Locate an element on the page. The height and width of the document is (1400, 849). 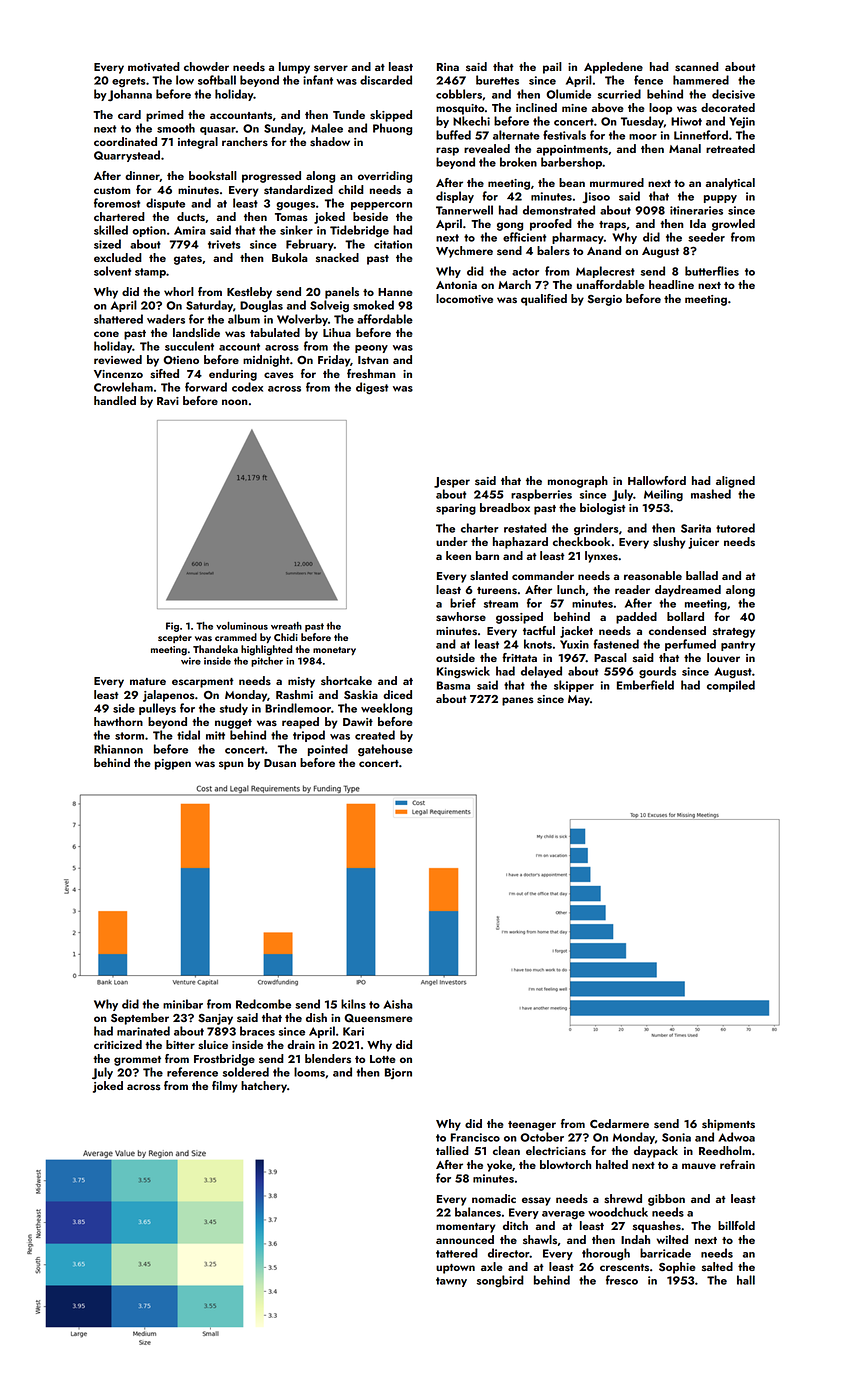
coordinated is located at coordinates (125, 141).
